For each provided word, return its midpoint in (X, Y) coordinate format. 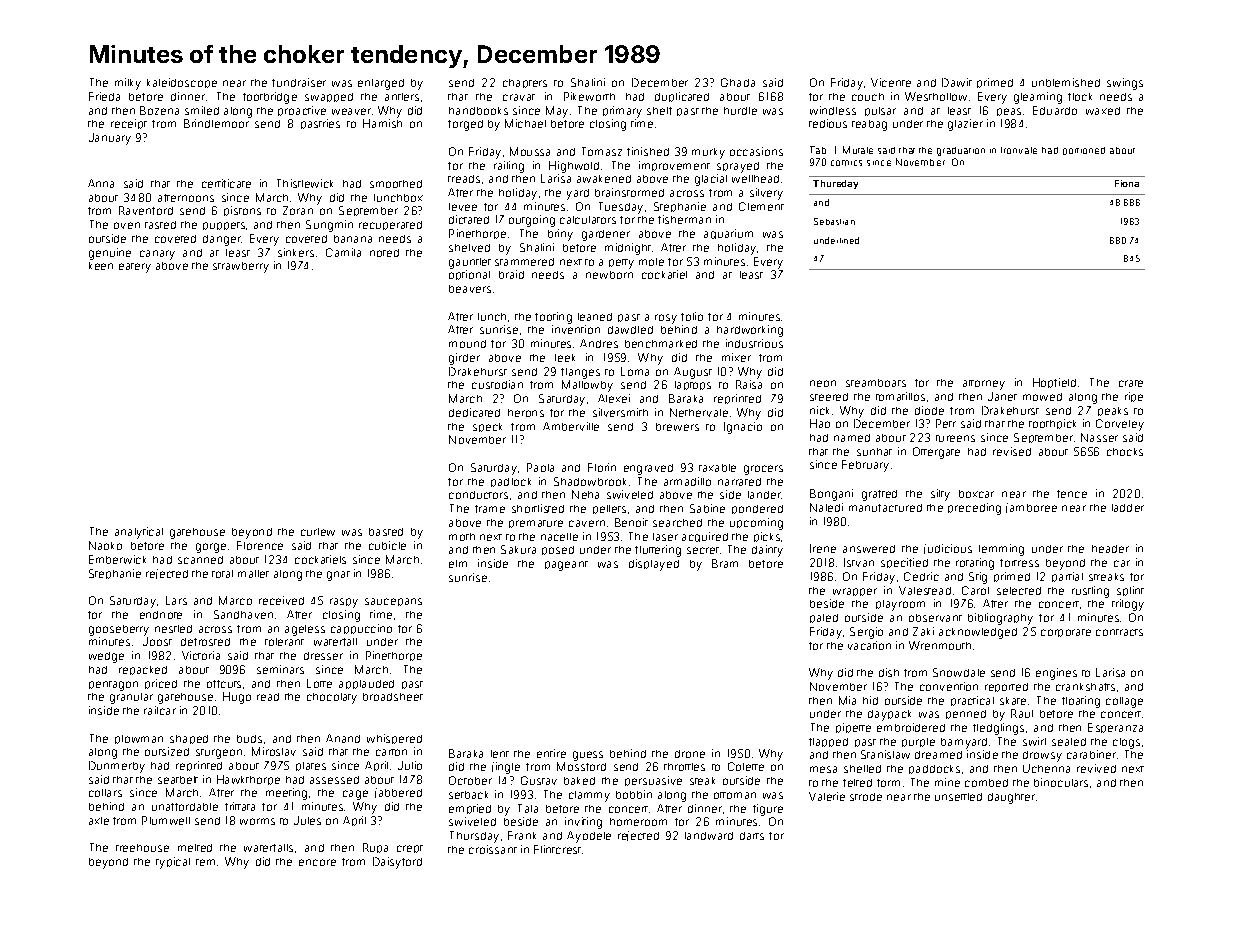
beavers (470, 289)
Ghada (738, 82)
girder (464, 359)
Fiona (1127, 183)
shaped (189, 739)
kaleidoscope (182, 83)
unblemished (1066, 82)
